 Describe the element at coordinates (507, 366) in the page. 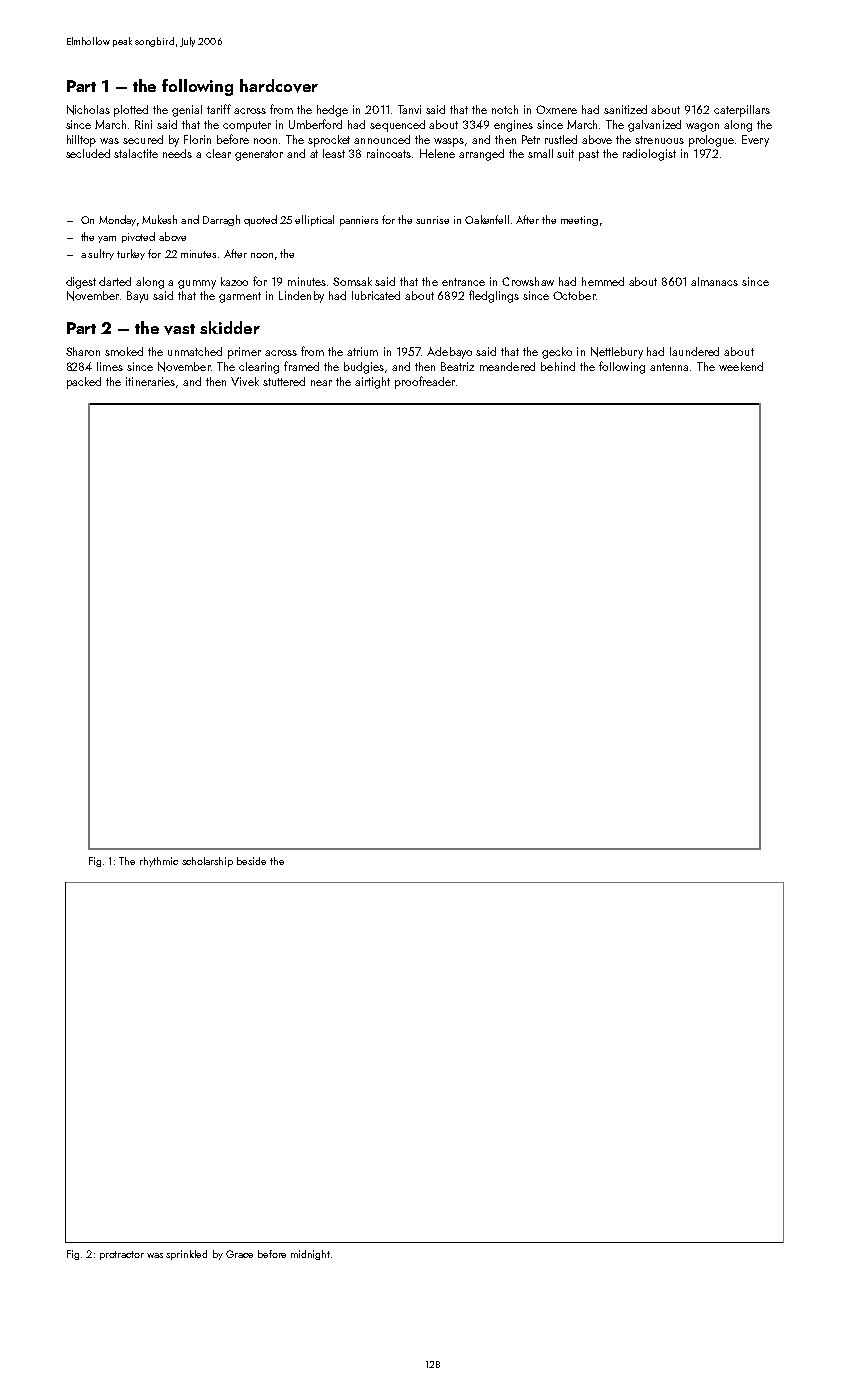

I see `meandered` at that location.
